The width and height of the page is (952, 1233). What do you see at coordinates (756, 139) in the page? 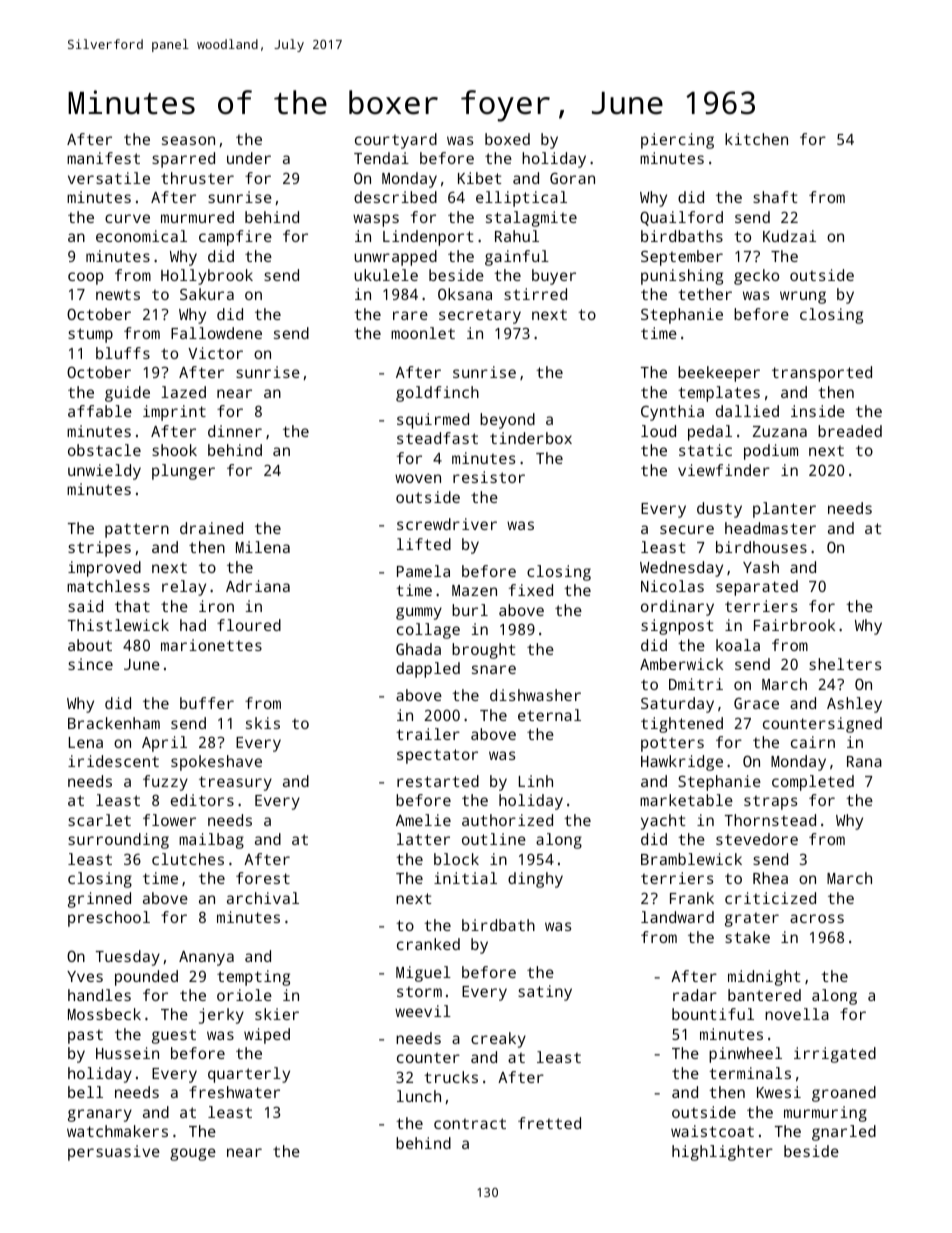
I see `kitchen` at bounding box center [756, 139].
